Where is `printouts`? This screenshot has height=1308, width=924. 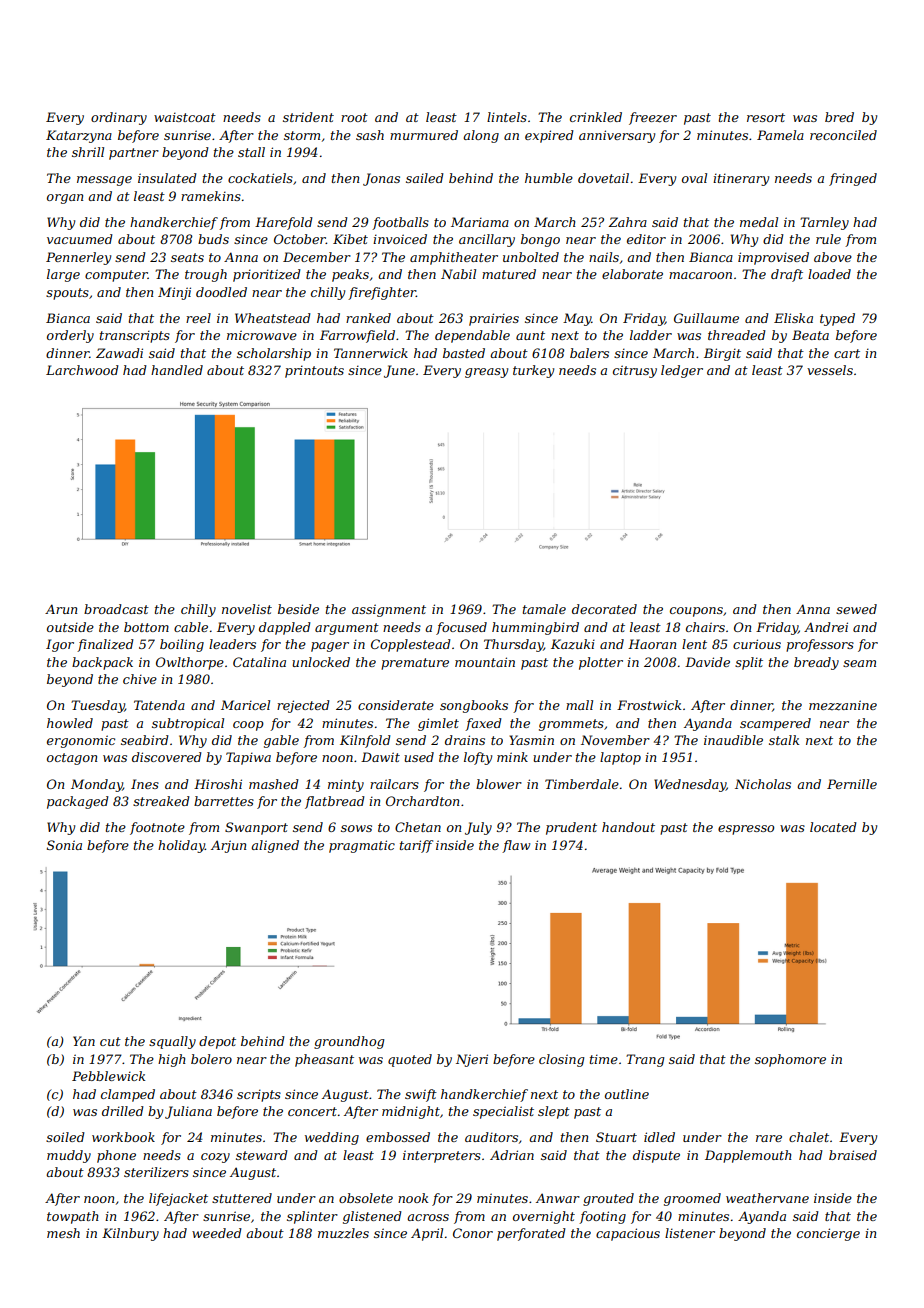
printouts is located at coordinates (314, 371).
